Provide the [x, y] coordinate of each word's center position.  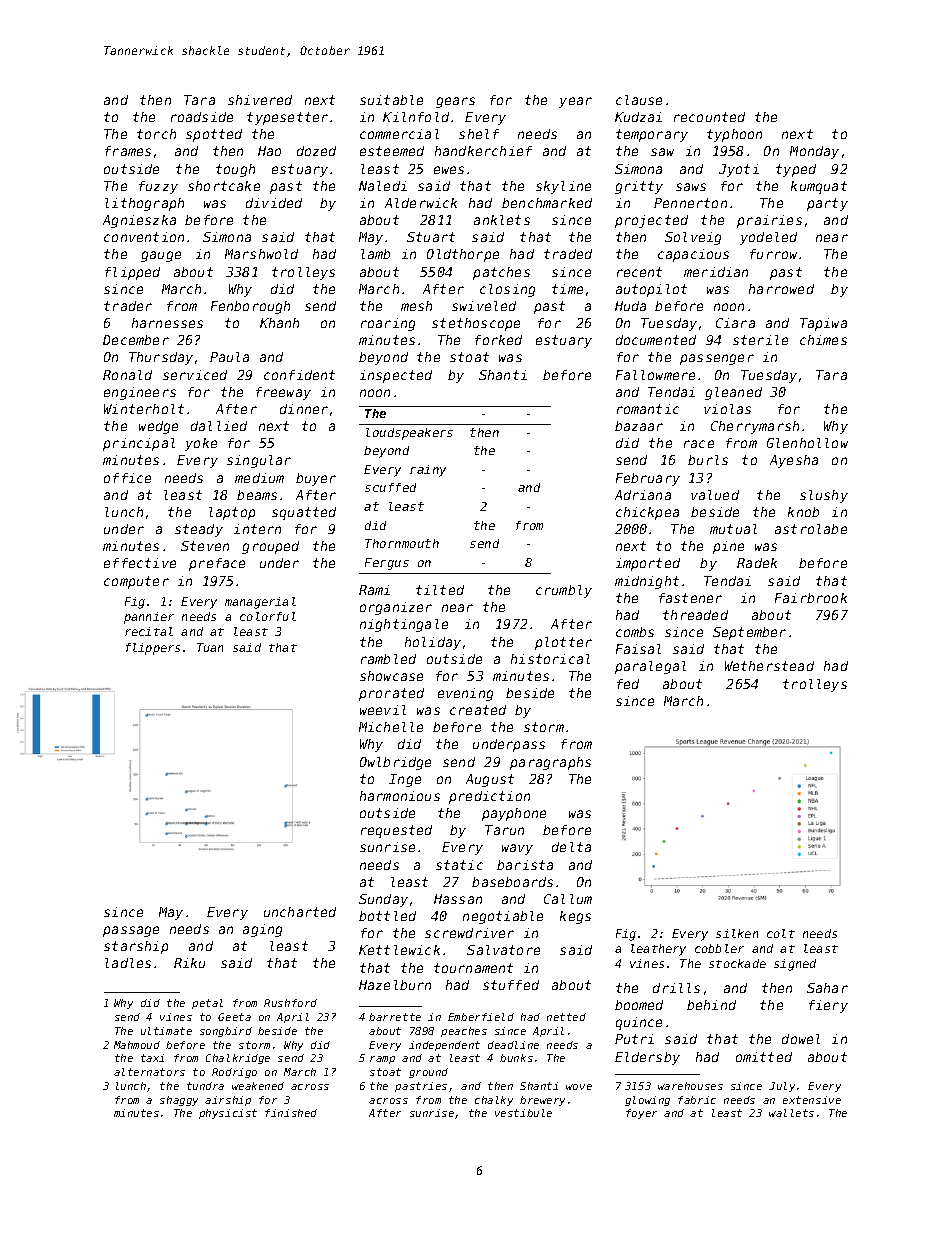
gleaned [733, 393]
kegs [575, 917]
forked [498, 340]
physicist [228, 1114]
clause [639, 100]
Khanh [279, 323]
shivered [260, 100]
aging [262, 930]
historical [550, 659]
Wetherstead [769, 666]
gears [455, 102]
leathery [658, 950]
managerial [260, 603]
